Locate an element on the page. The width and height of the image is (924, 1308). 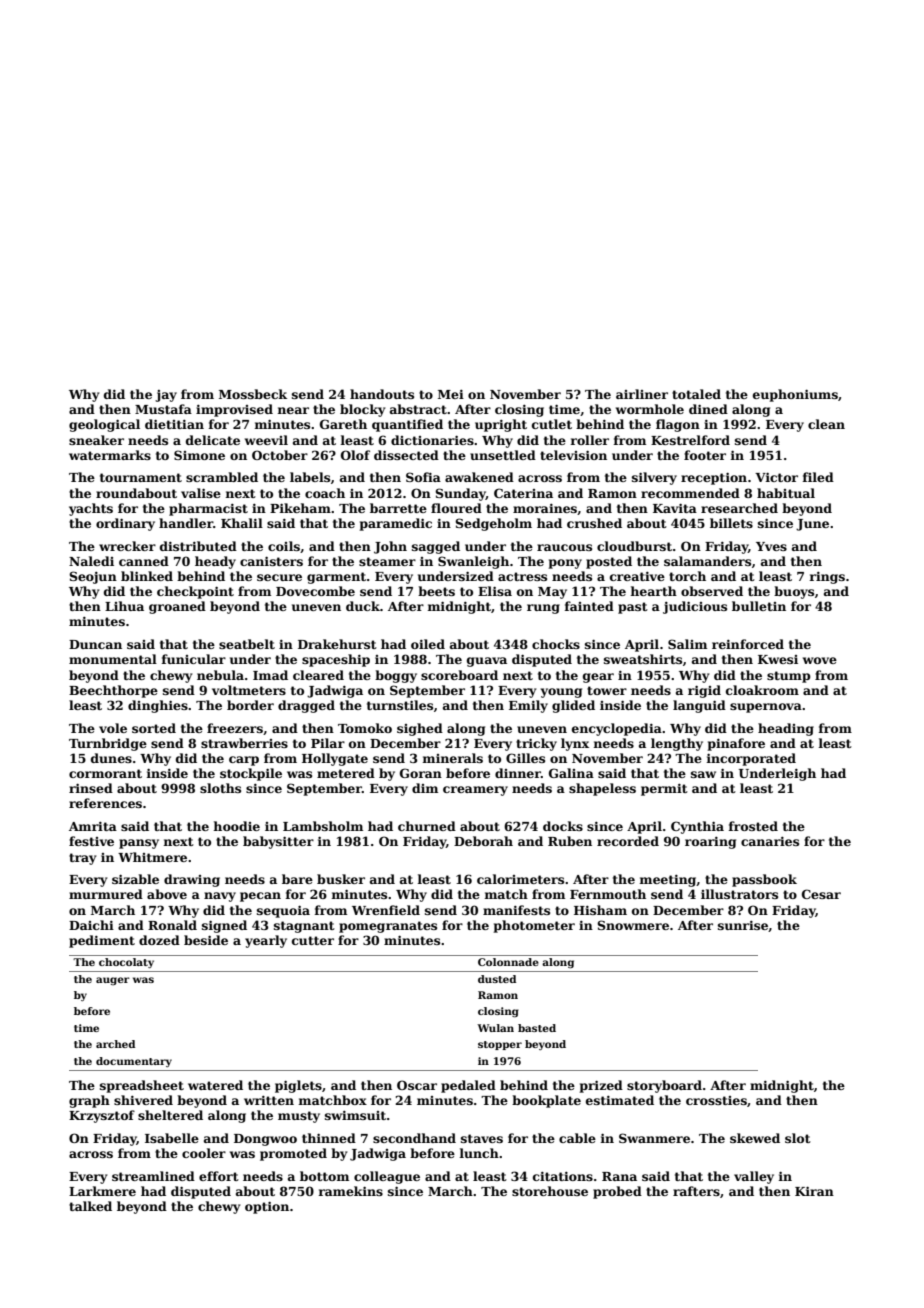
yearly is located at coordinates (266, 941).
